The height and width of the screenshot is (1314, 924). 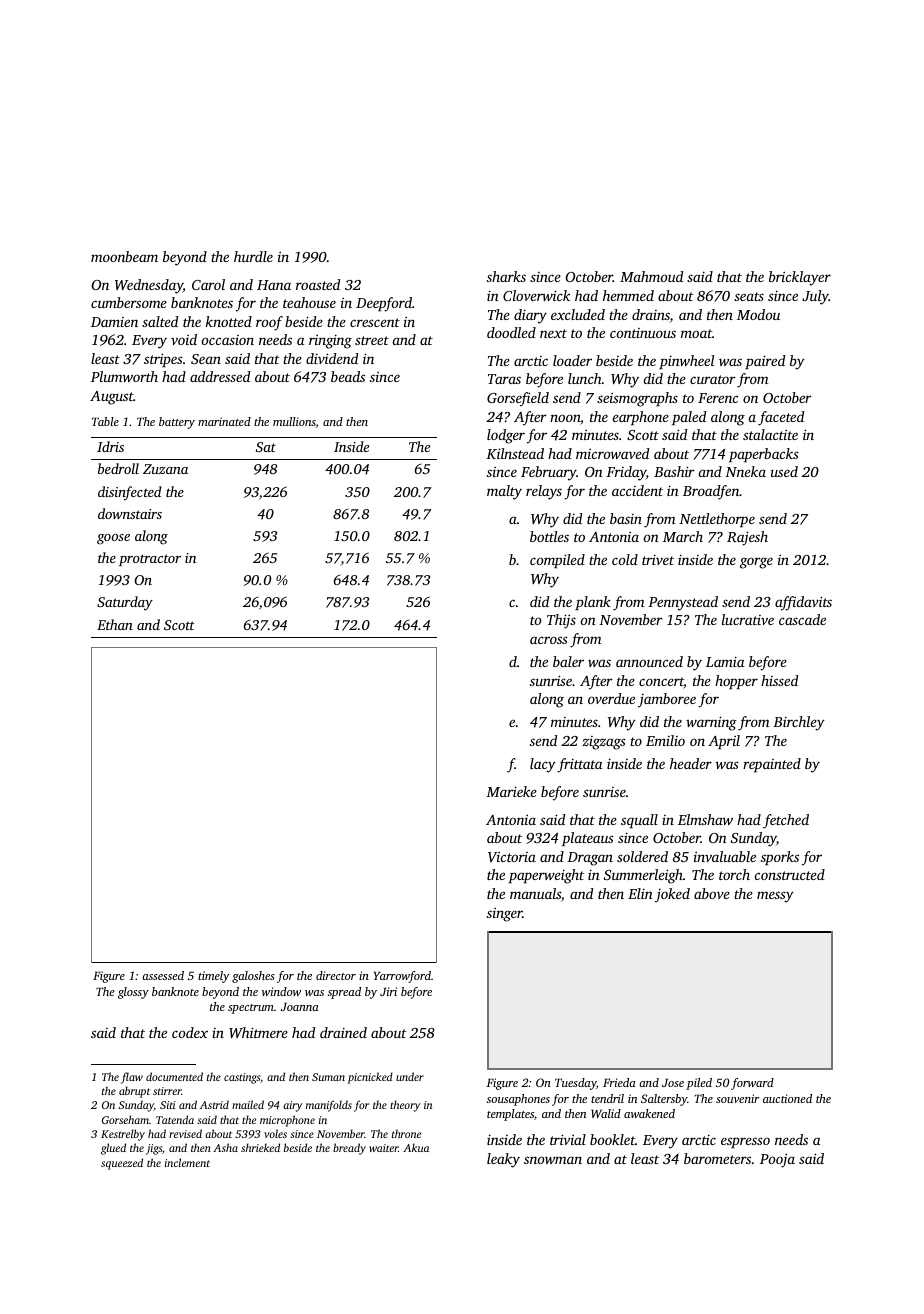 What do you see at coordinates (561, 621) in the screenshot?
I see `Thijs` at bounding box center [561, 621].
